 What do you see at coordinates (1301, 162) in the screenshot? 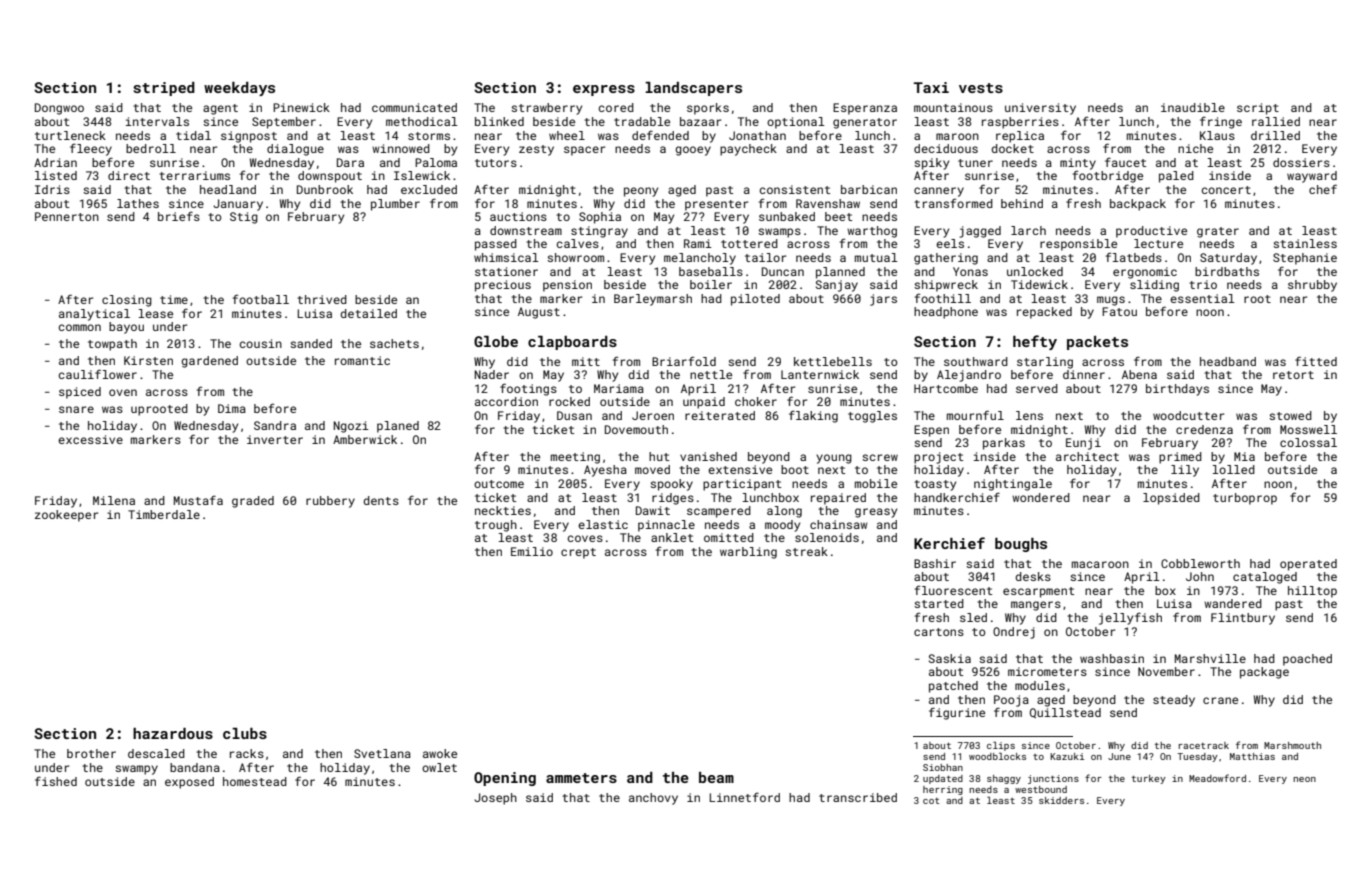
I see `dossiers` at bounding box center [1301, 162].
